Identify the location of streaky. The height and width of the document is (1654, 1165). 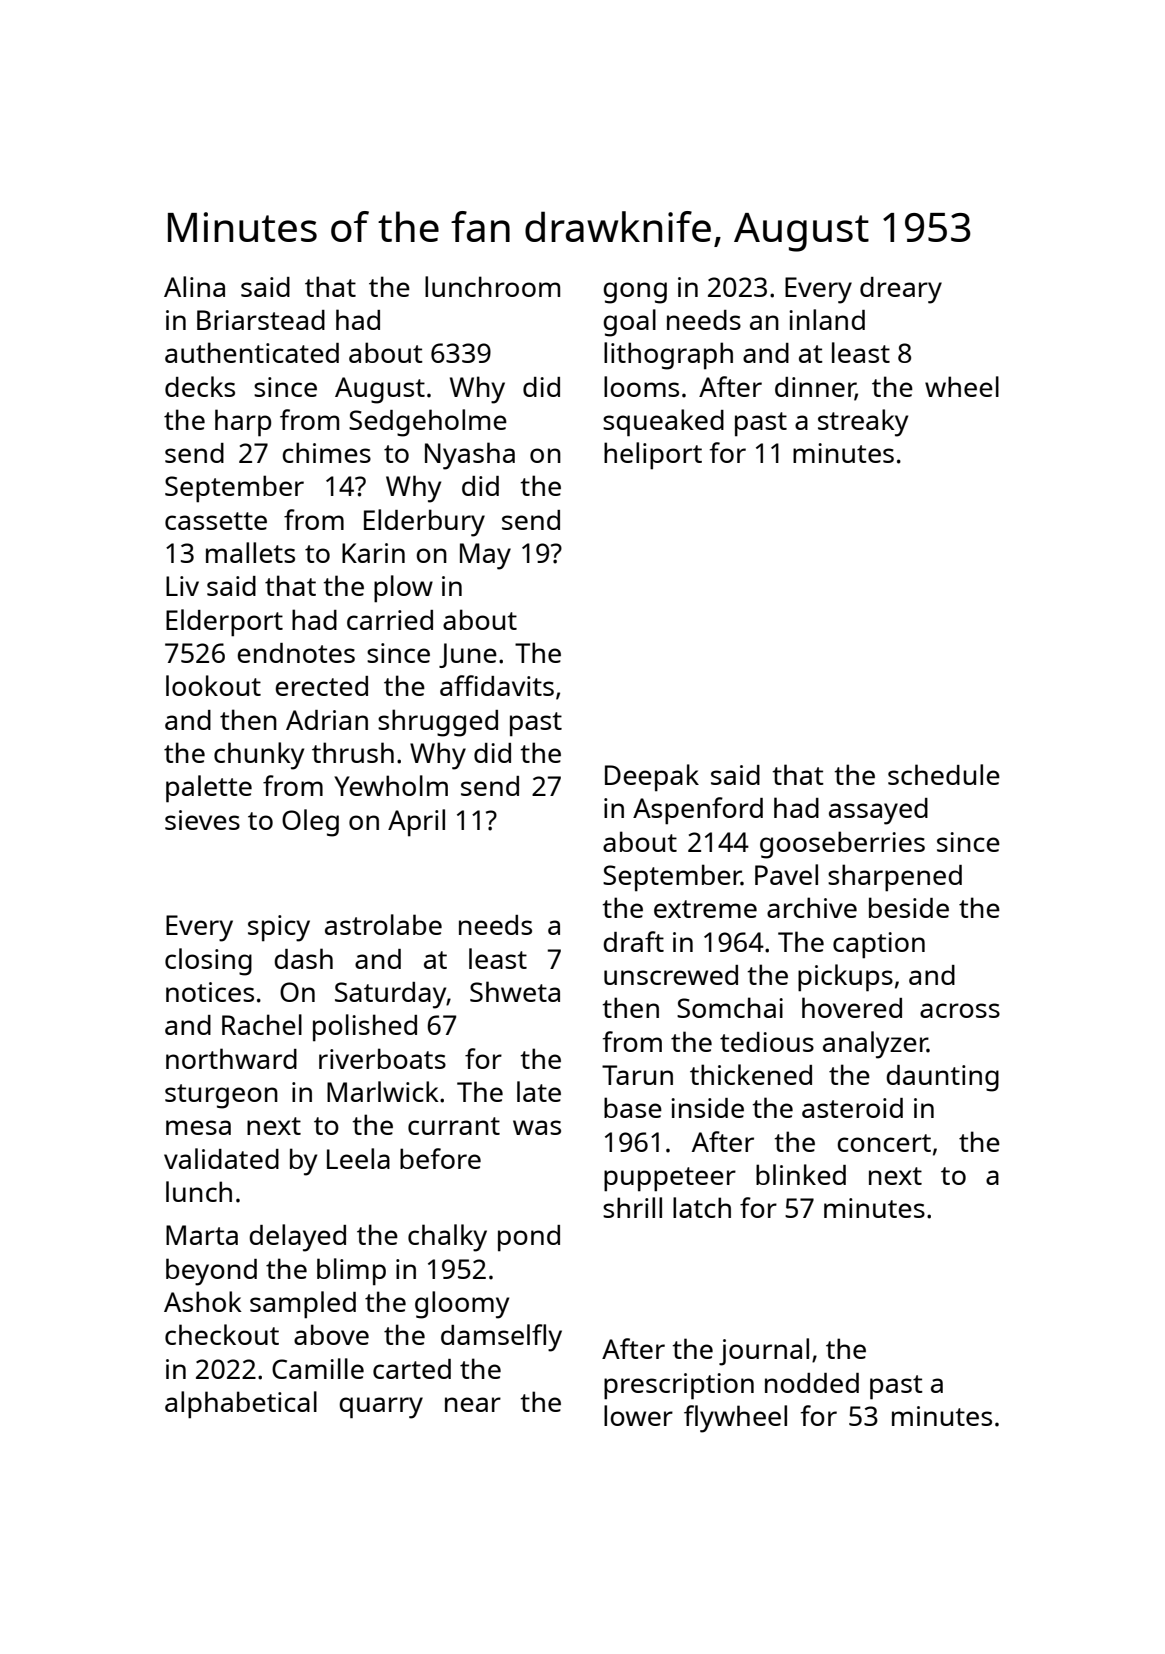
(863, 423).
